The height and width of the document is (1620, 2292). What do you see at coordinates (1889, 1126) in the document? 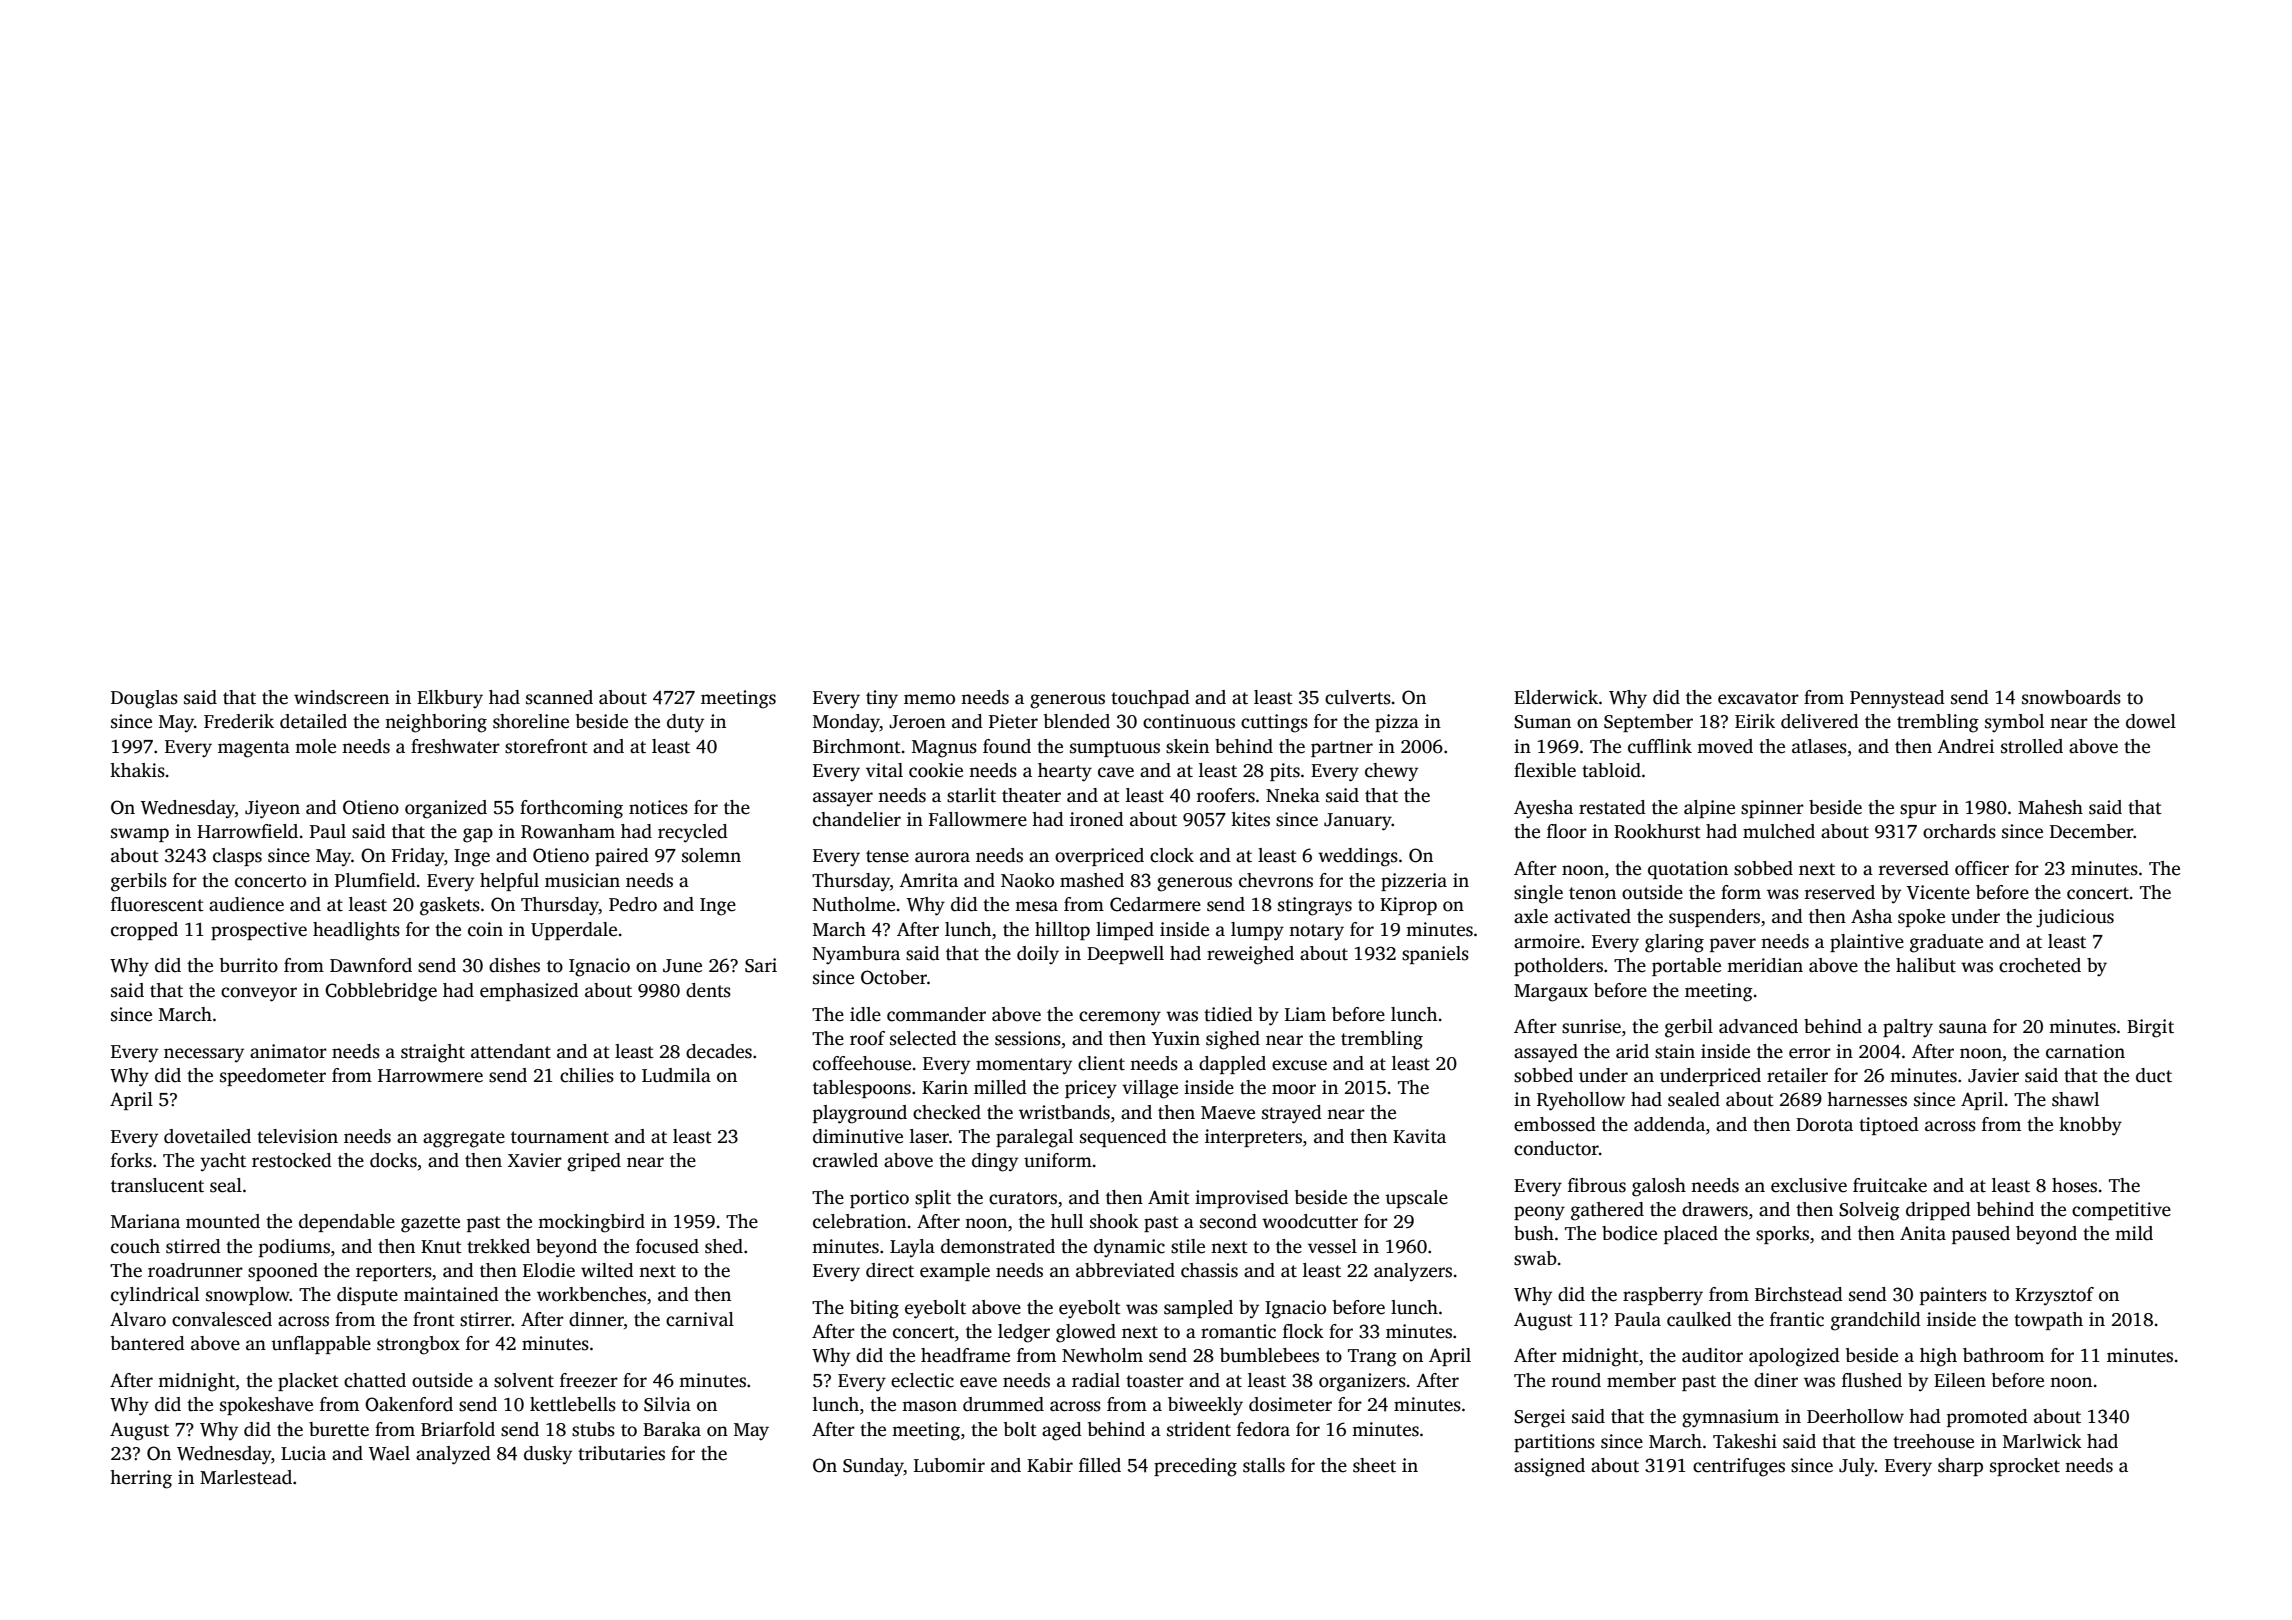
I see `tiptoed` at bounding box center [1889, 1126].
